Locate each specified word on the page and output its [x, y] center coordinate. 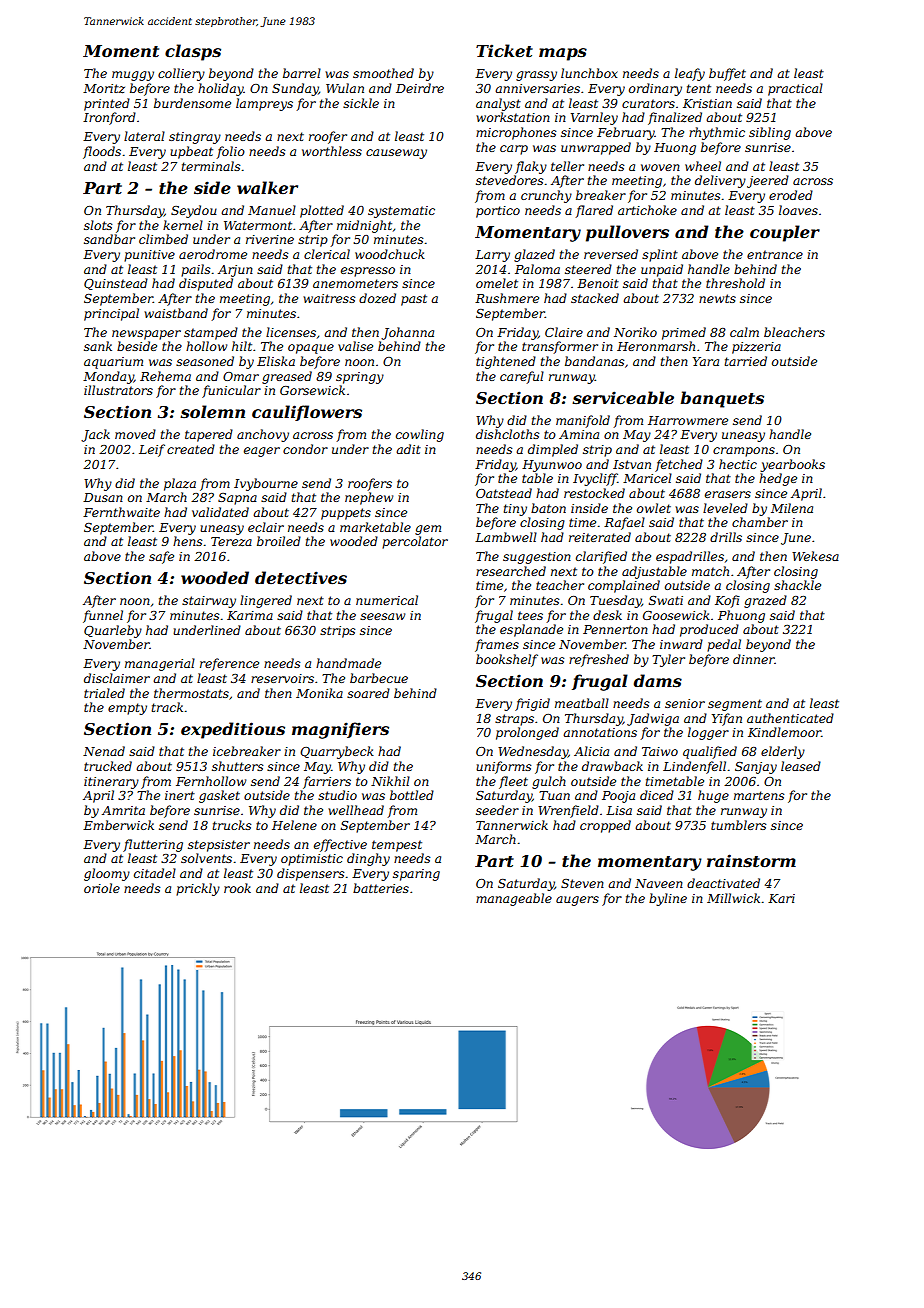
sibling [770, 133]
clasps [193, 52]
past [414, 300]
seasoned [205, 361]
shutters [238, 766]
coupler [785, 233]
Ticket [504, 50]
